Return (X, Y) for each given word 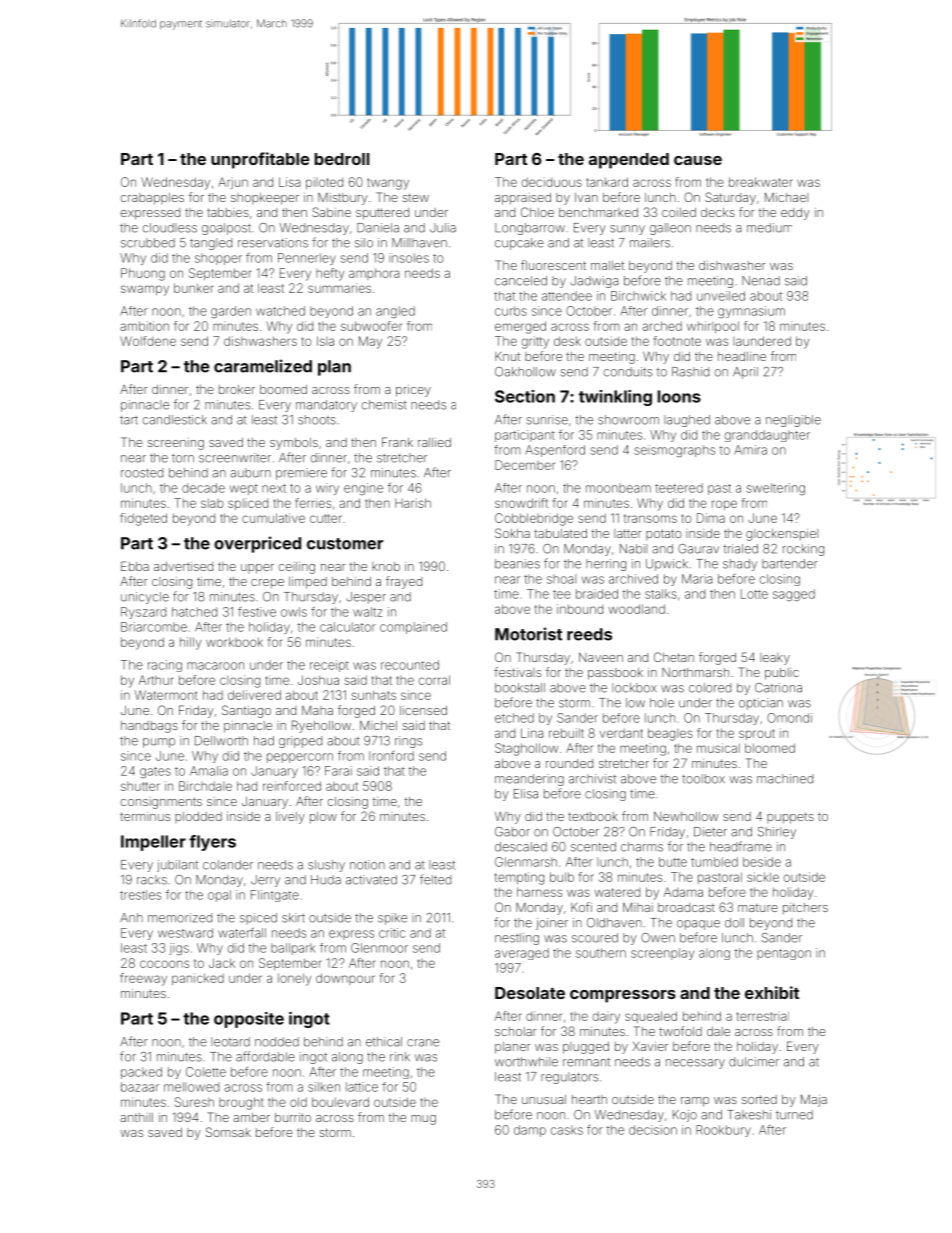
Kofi (581, 907)
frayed (404, 582)
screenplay (662, 954)
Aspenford (555, 451)
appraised (523, 199)
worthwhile (526, 1062)
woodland (636, 609)
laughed (687, 421)
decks (718, 212)
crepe (267, 584)
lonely (294, 979)
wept (244, 489)
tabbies (228, 212)
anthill (136, 1117)
